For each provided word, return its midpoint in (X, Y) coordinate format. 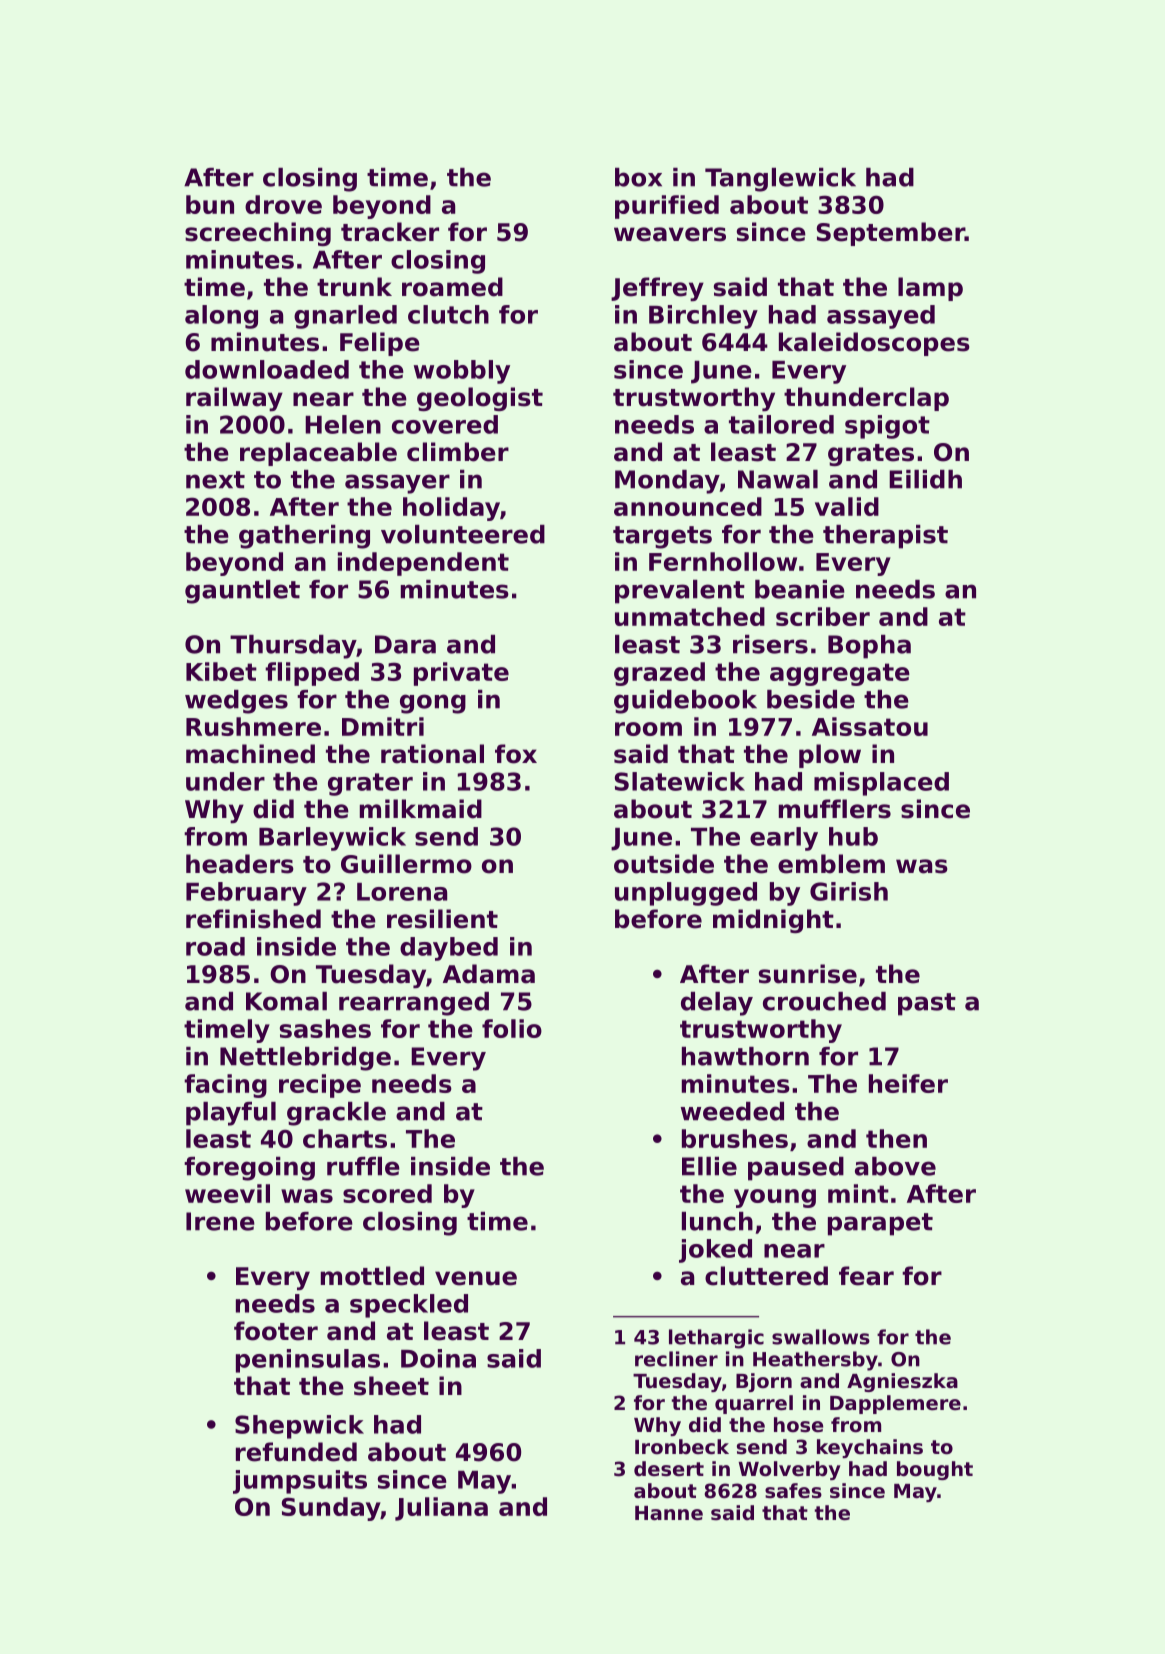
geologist (480, 399)
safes (793, 1491)
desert (669, 1469)
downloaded (267, 369)
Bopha (869, 647)
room (648, 729)
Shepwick (299, 1427)
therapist (885, 537)
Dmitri (383, 726)
